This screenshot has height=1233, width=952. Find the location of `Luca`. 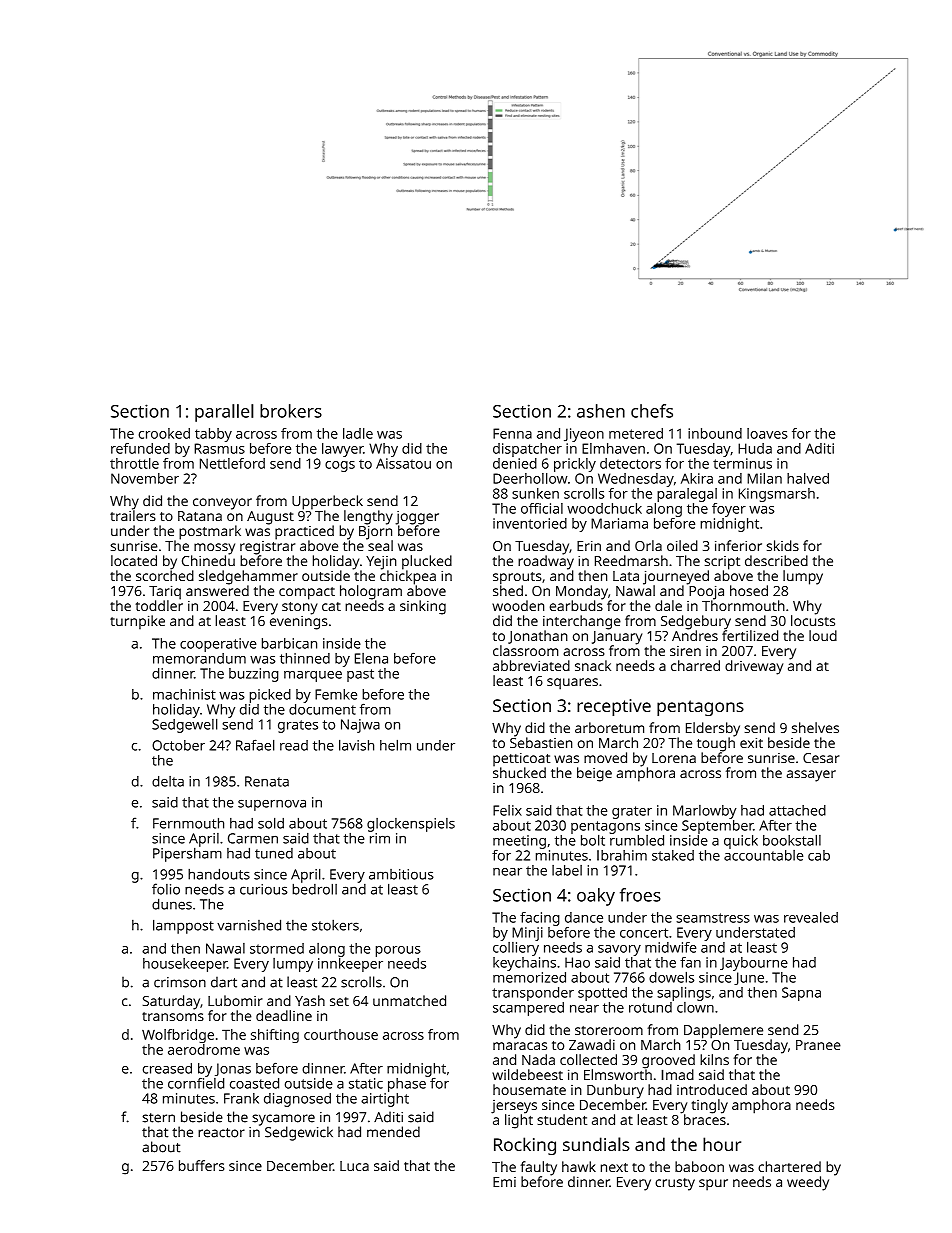

Luca is located at coordinates (354, 1166).
